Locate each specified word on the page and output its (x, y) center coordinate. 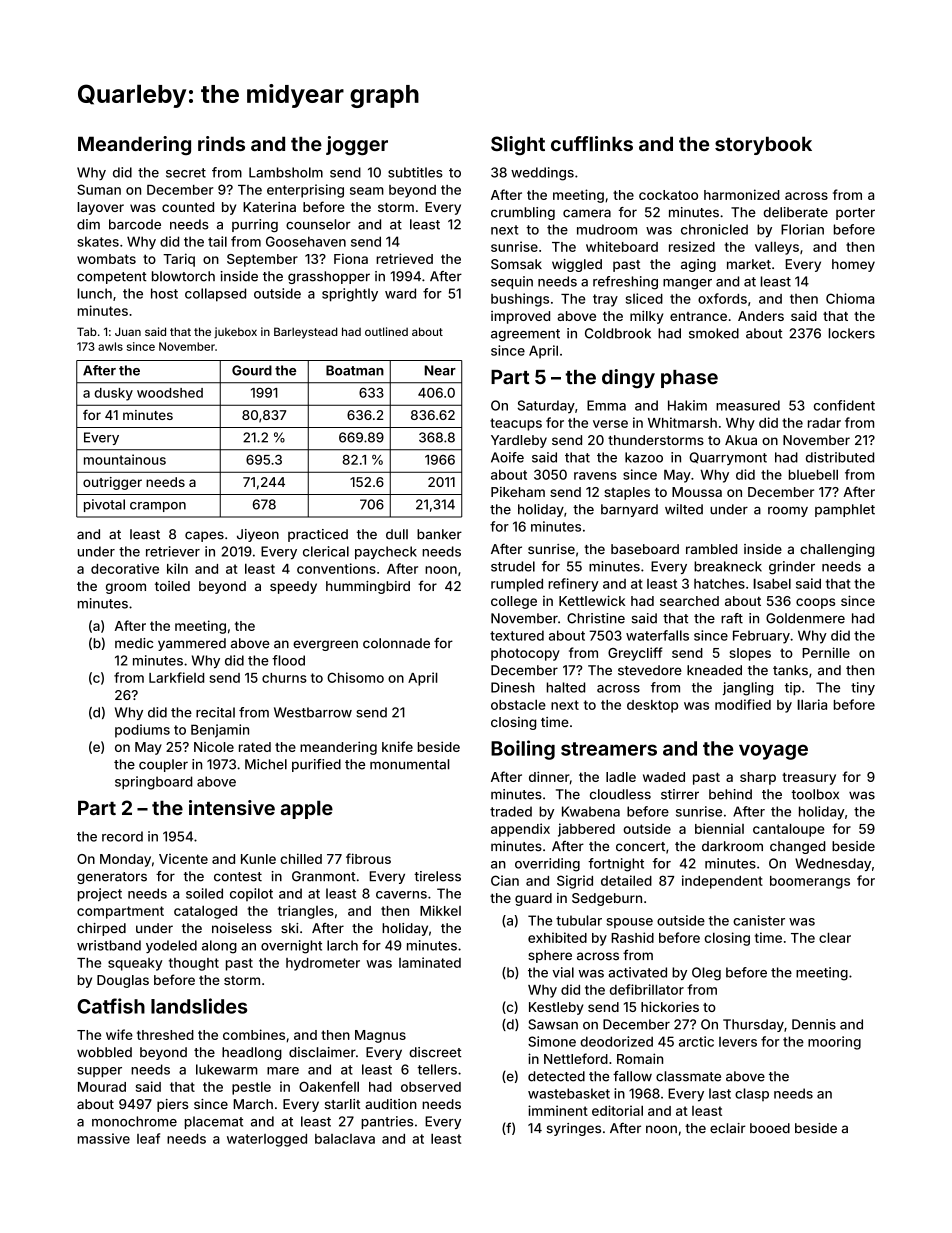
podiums (142, 731)
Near (440, 370)
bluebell (813, 474)
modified (743, 704)
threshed (165, 1035)
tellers (437, 1069)
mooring (834, 1043)
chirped (101, 929)
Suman (99, 189)
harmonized (742, 194)
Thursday (753, 1025)
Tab (87, 331)
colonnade (396, 643)
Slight (518, 145)
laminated (430, 962)
